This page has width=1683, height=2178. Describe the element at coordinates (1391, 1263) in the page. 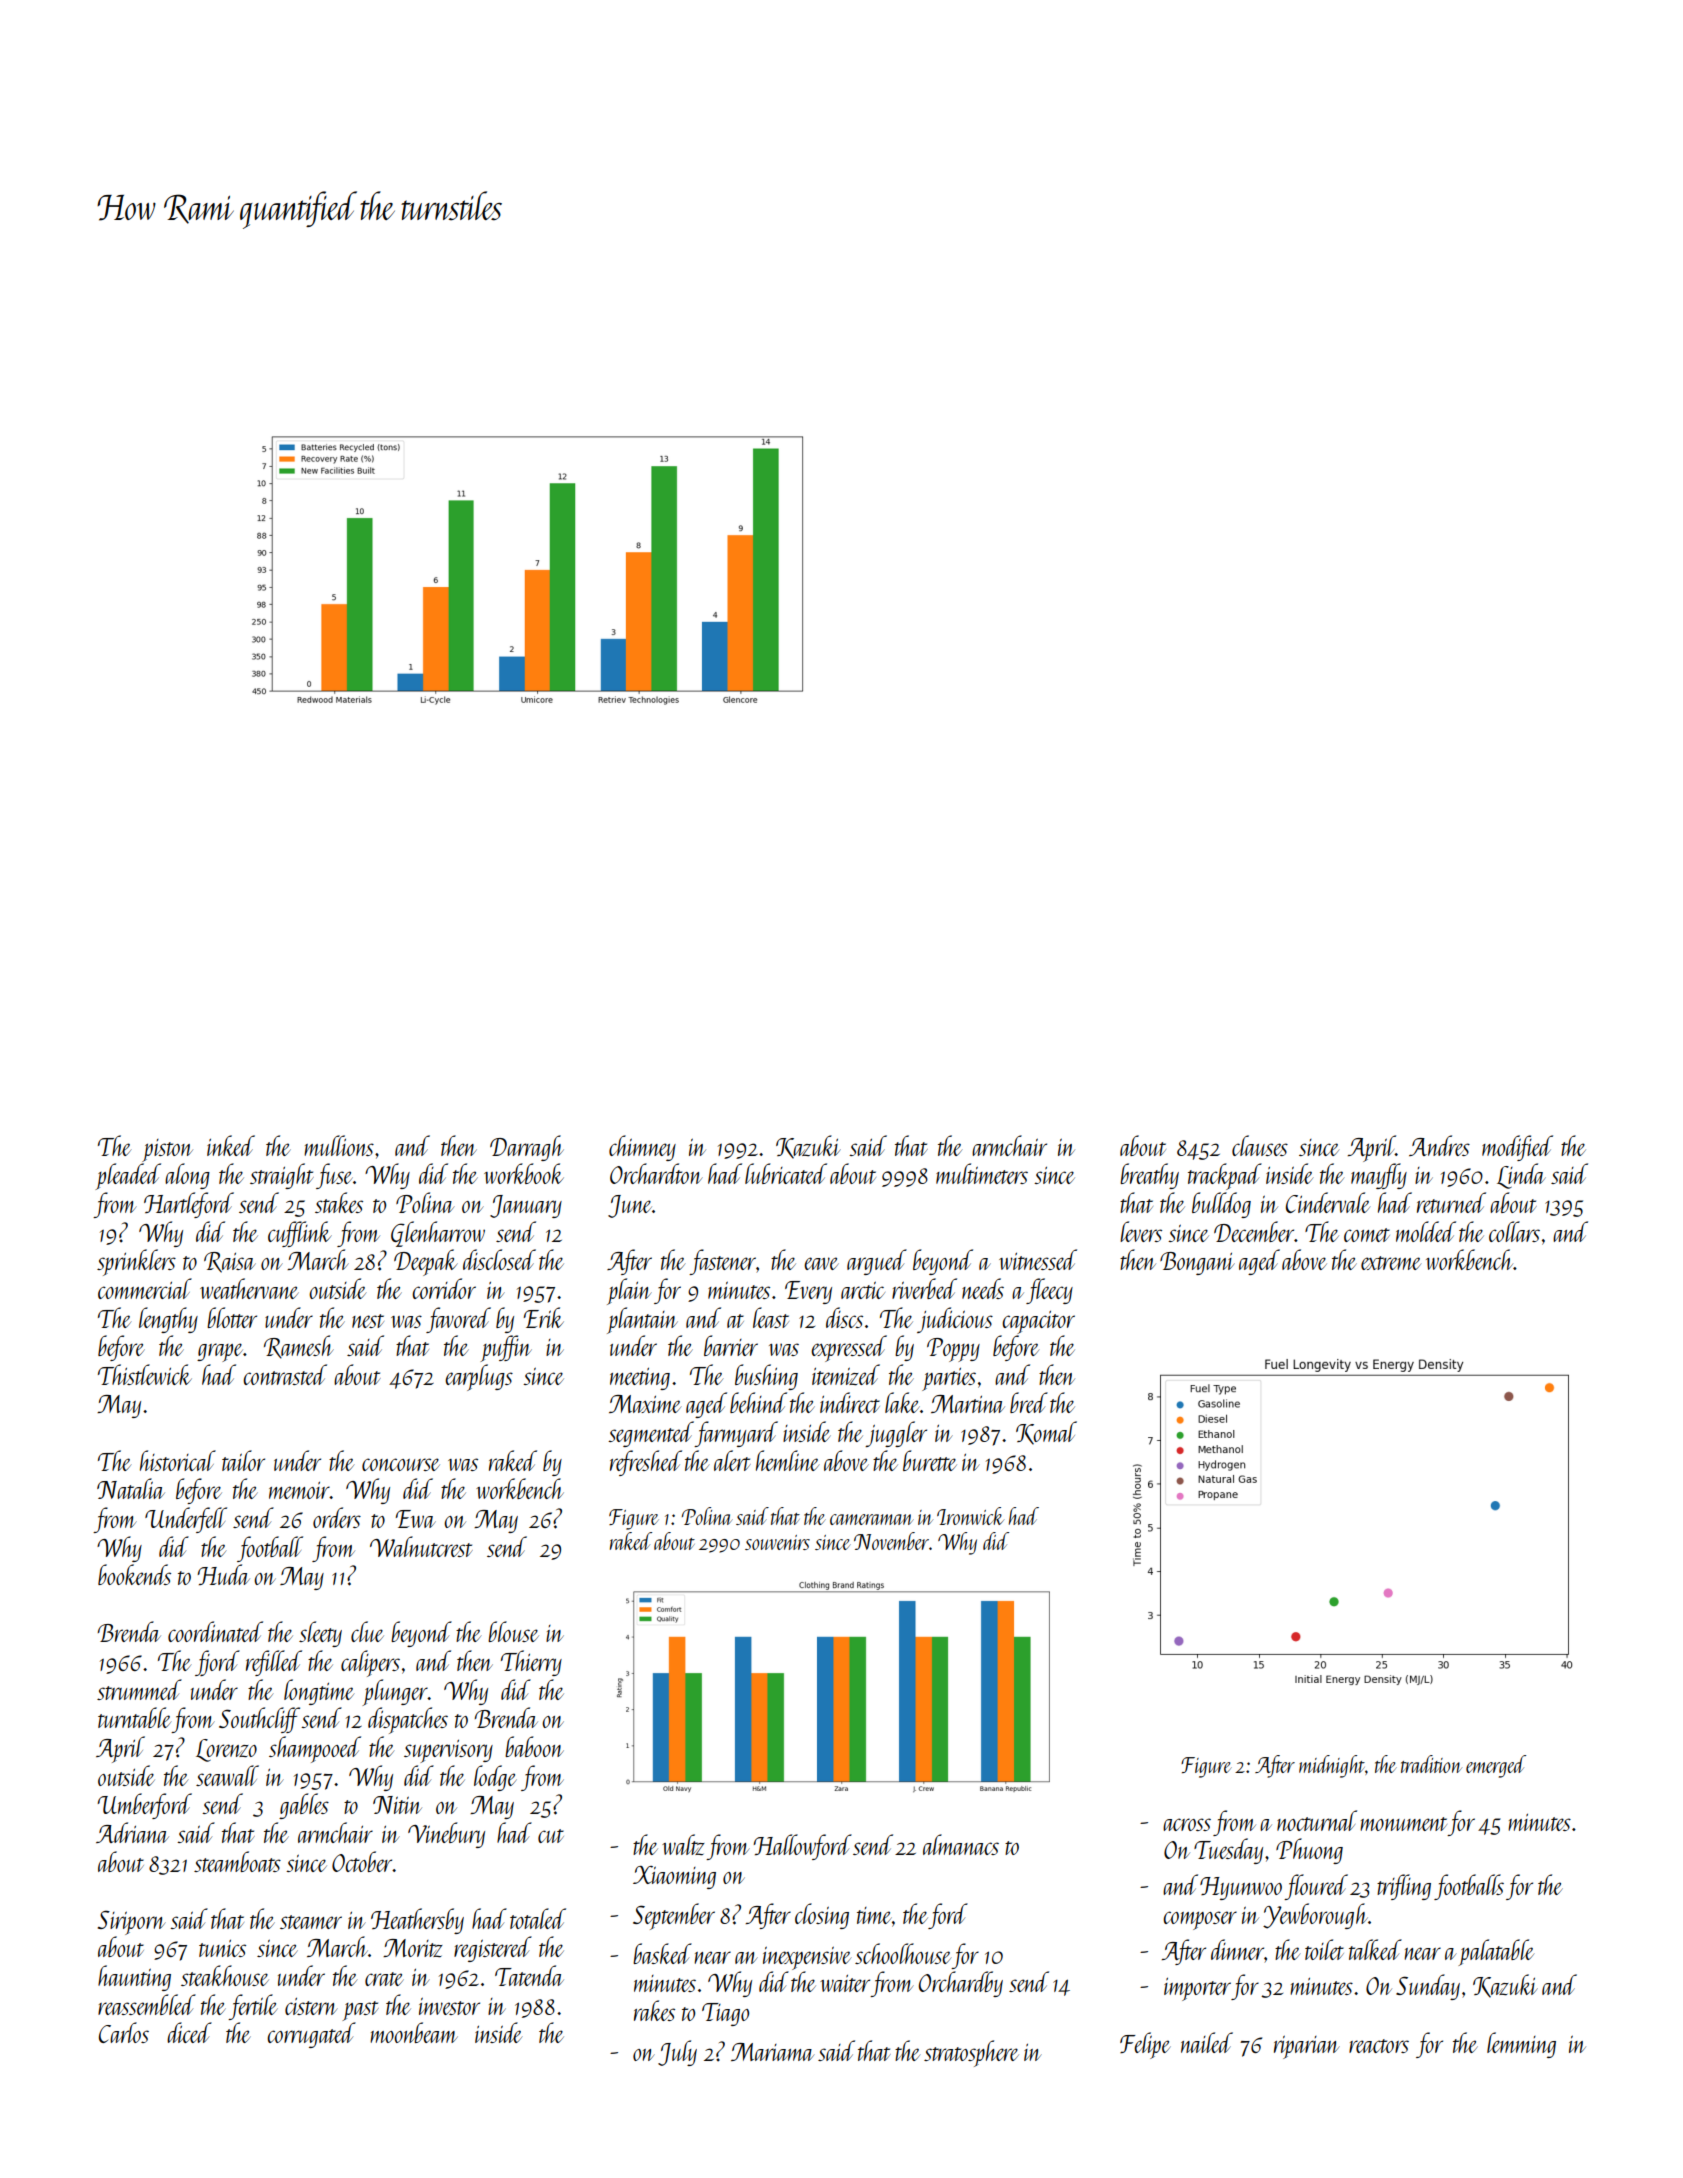

I see `extreme` at that location.
